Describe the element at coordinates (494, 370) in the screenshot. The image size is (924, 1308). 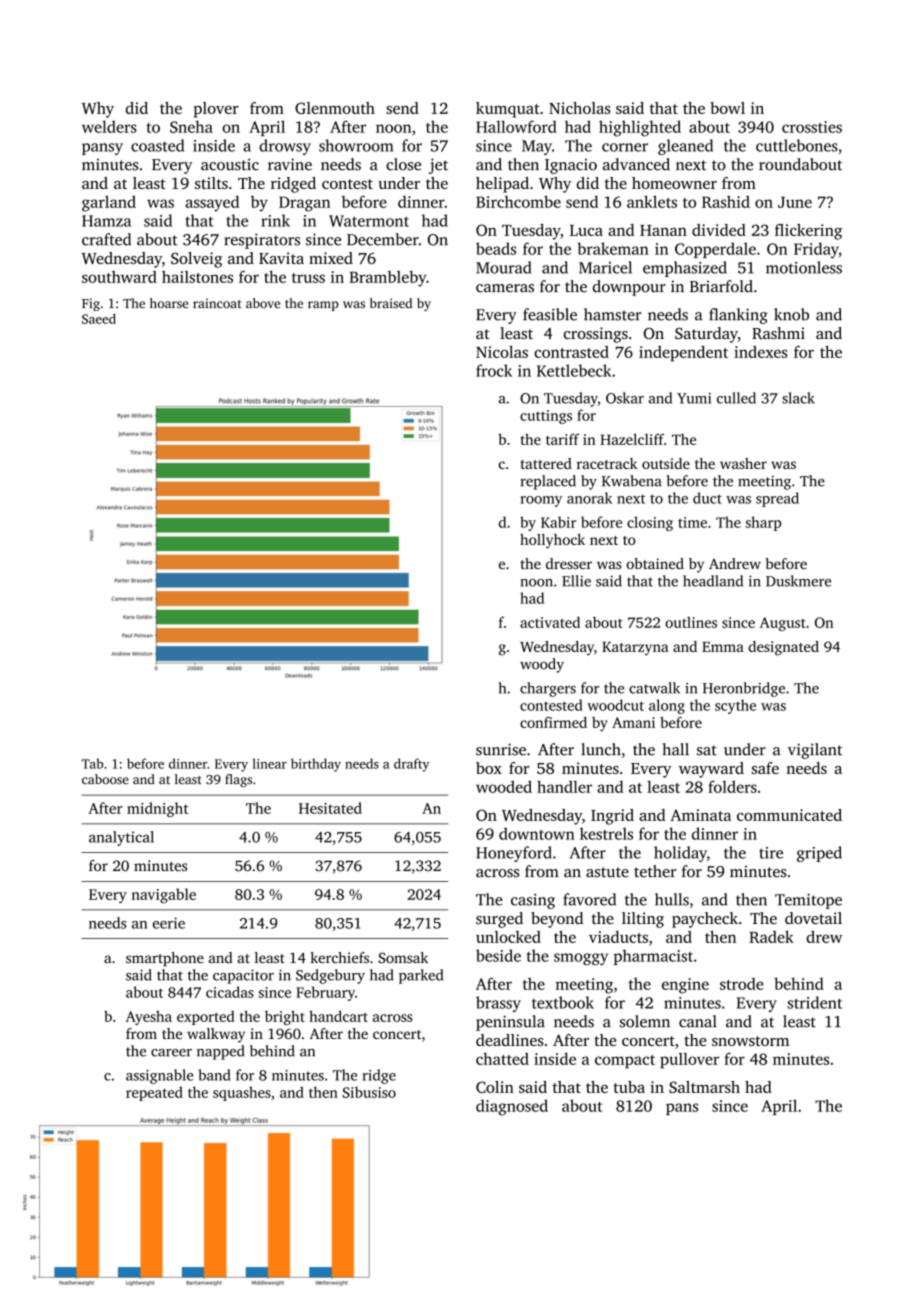
I see `frock` at that location.
